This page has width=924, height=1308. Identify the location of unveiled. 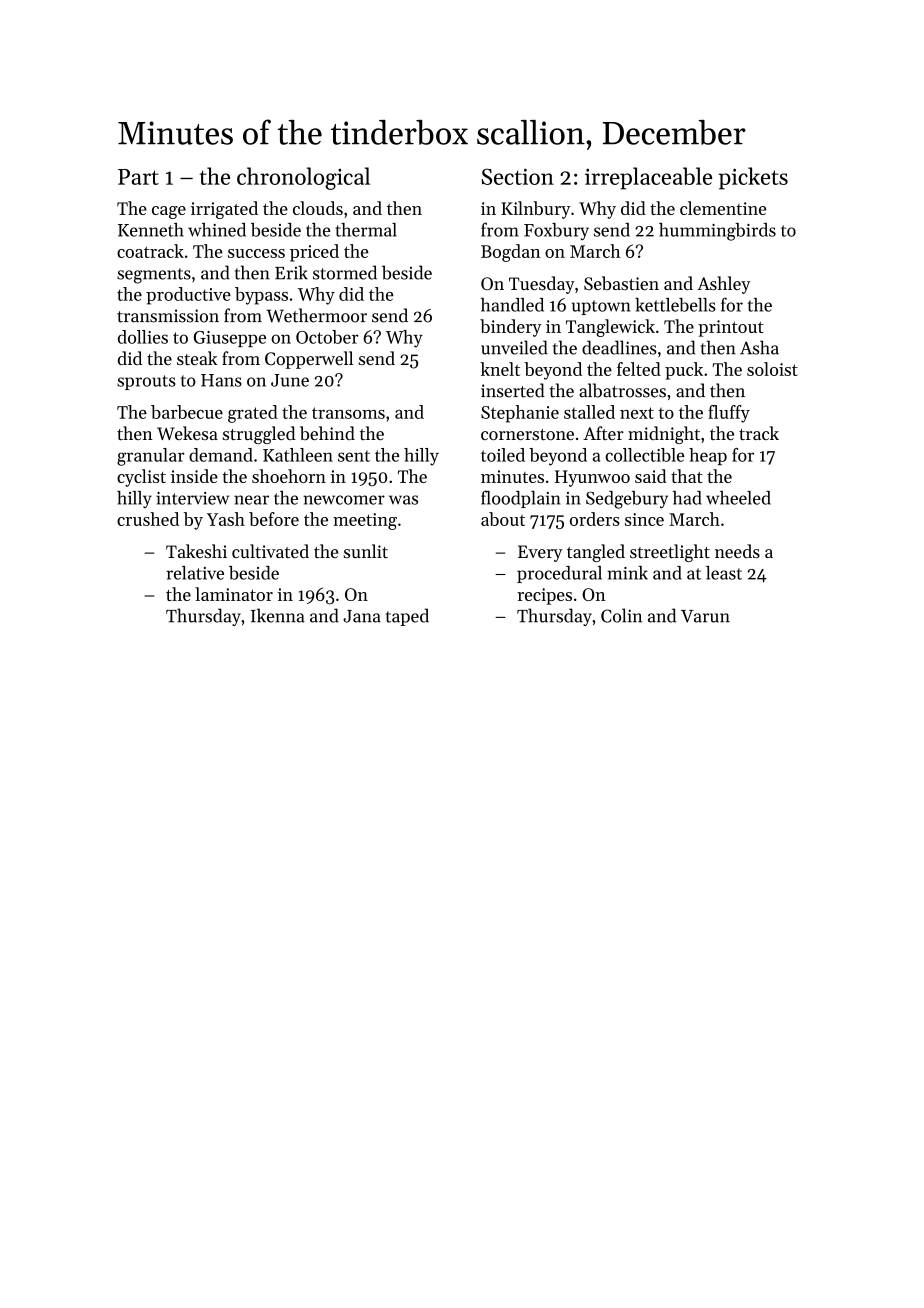
(514, 347).
